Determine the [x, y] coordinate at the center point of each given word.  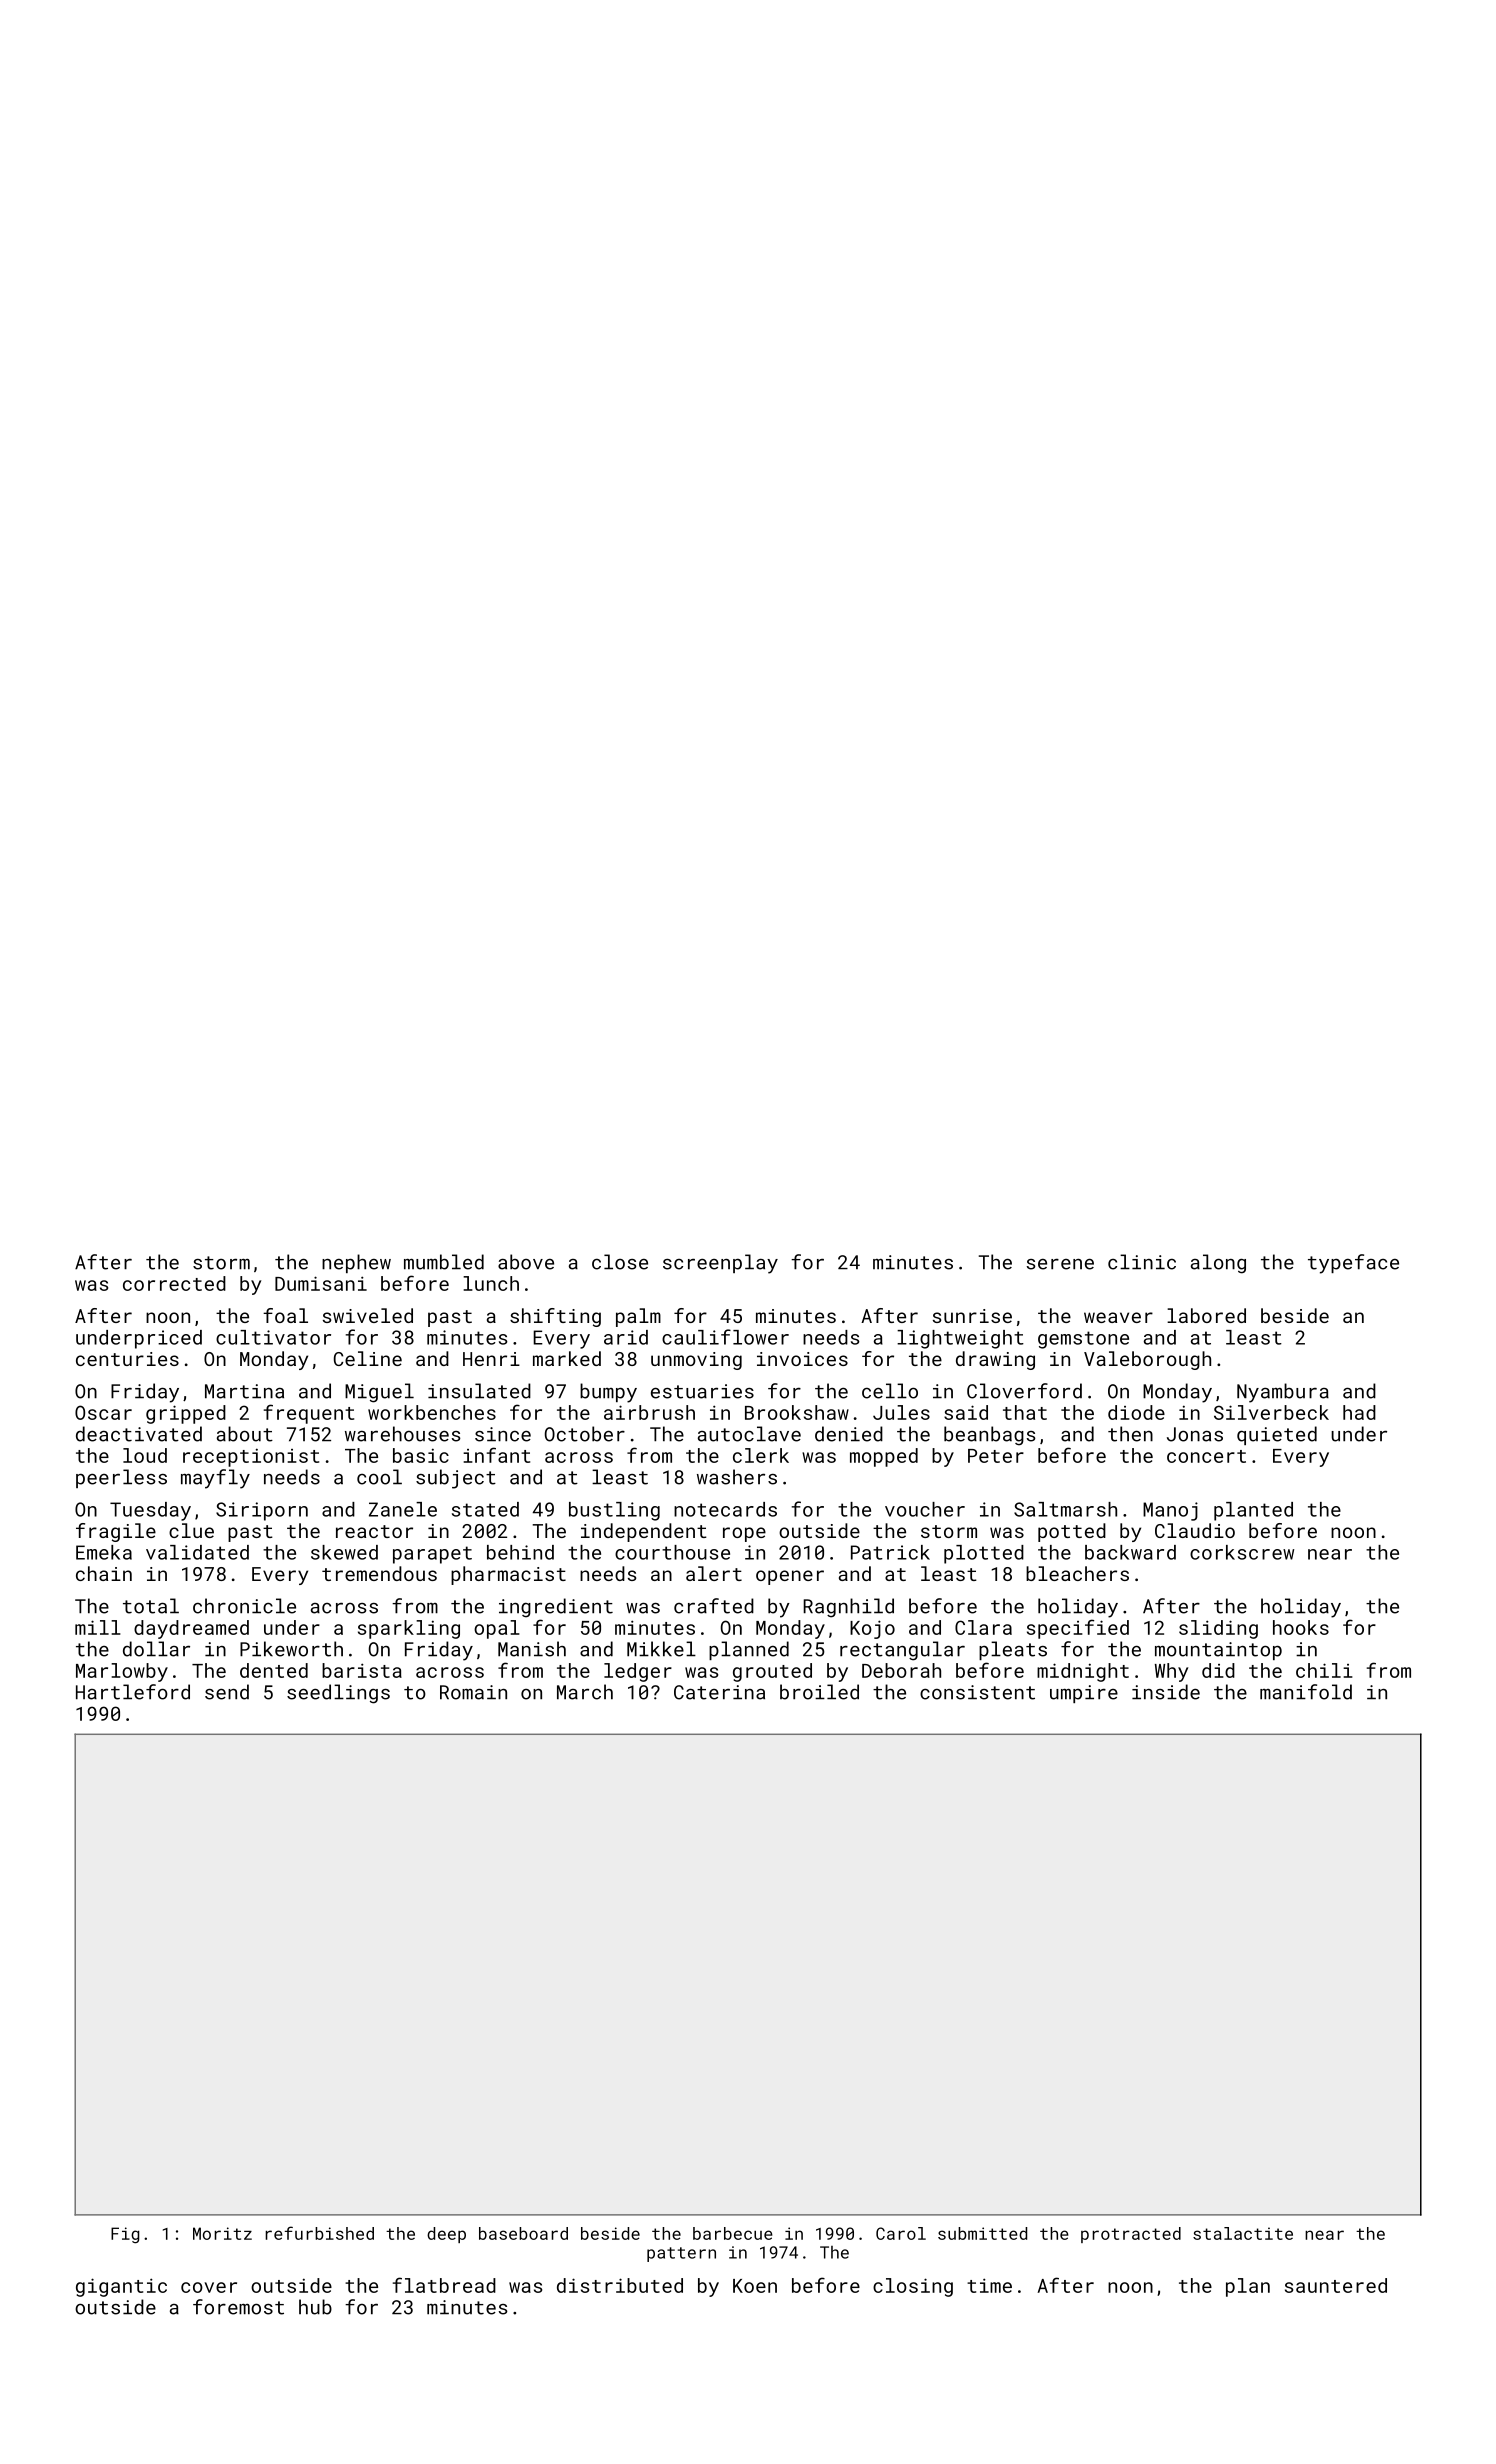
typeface [1353, 1264]
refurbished [319, 2233]
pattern [681, 2254]
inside [1166, 1692]
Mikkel [661, 1649]
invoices [802, 1359]
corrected [174, 1283]
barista [362, 1670]
